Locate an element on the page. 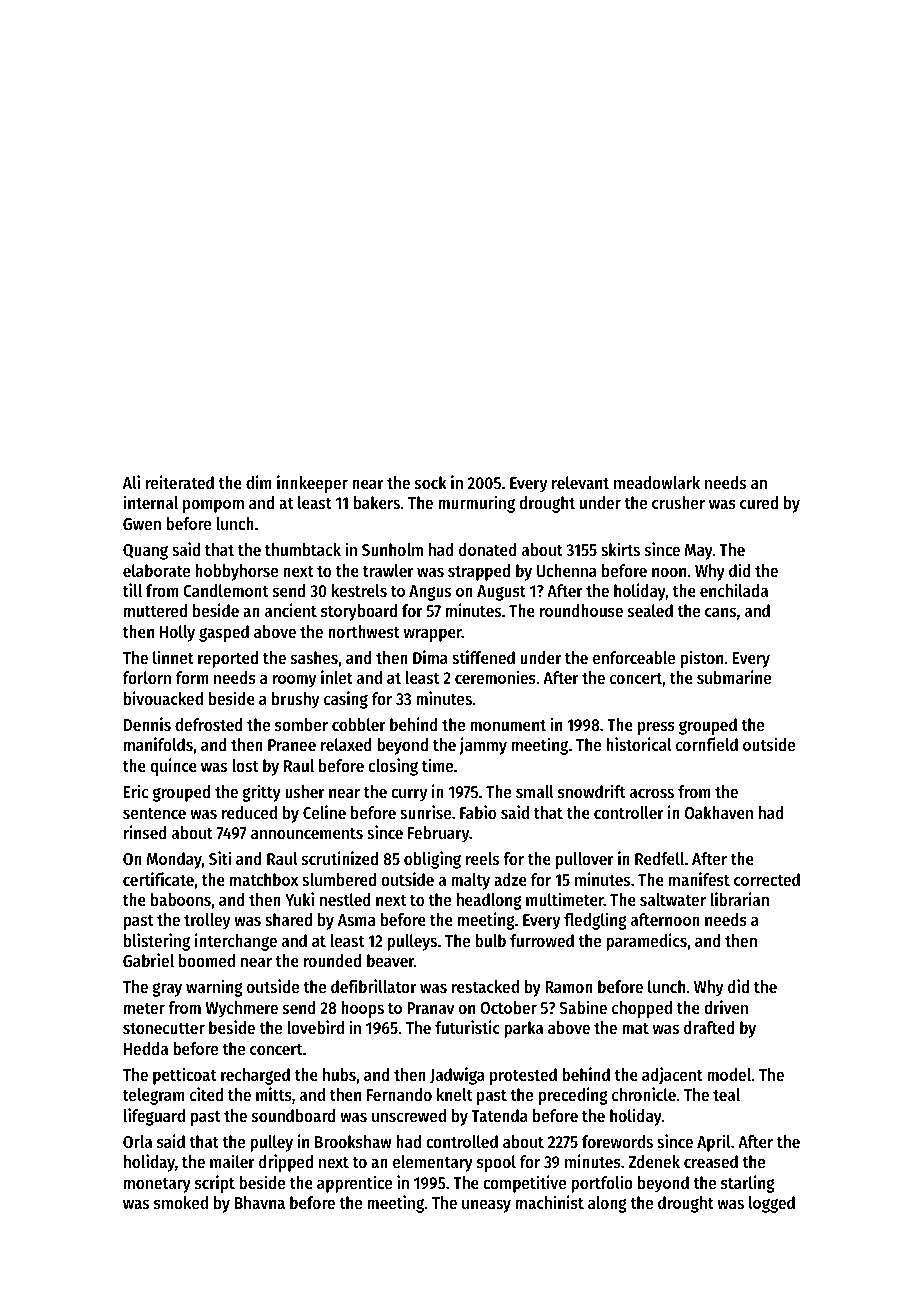  across is located at coordinates (652, 793).
